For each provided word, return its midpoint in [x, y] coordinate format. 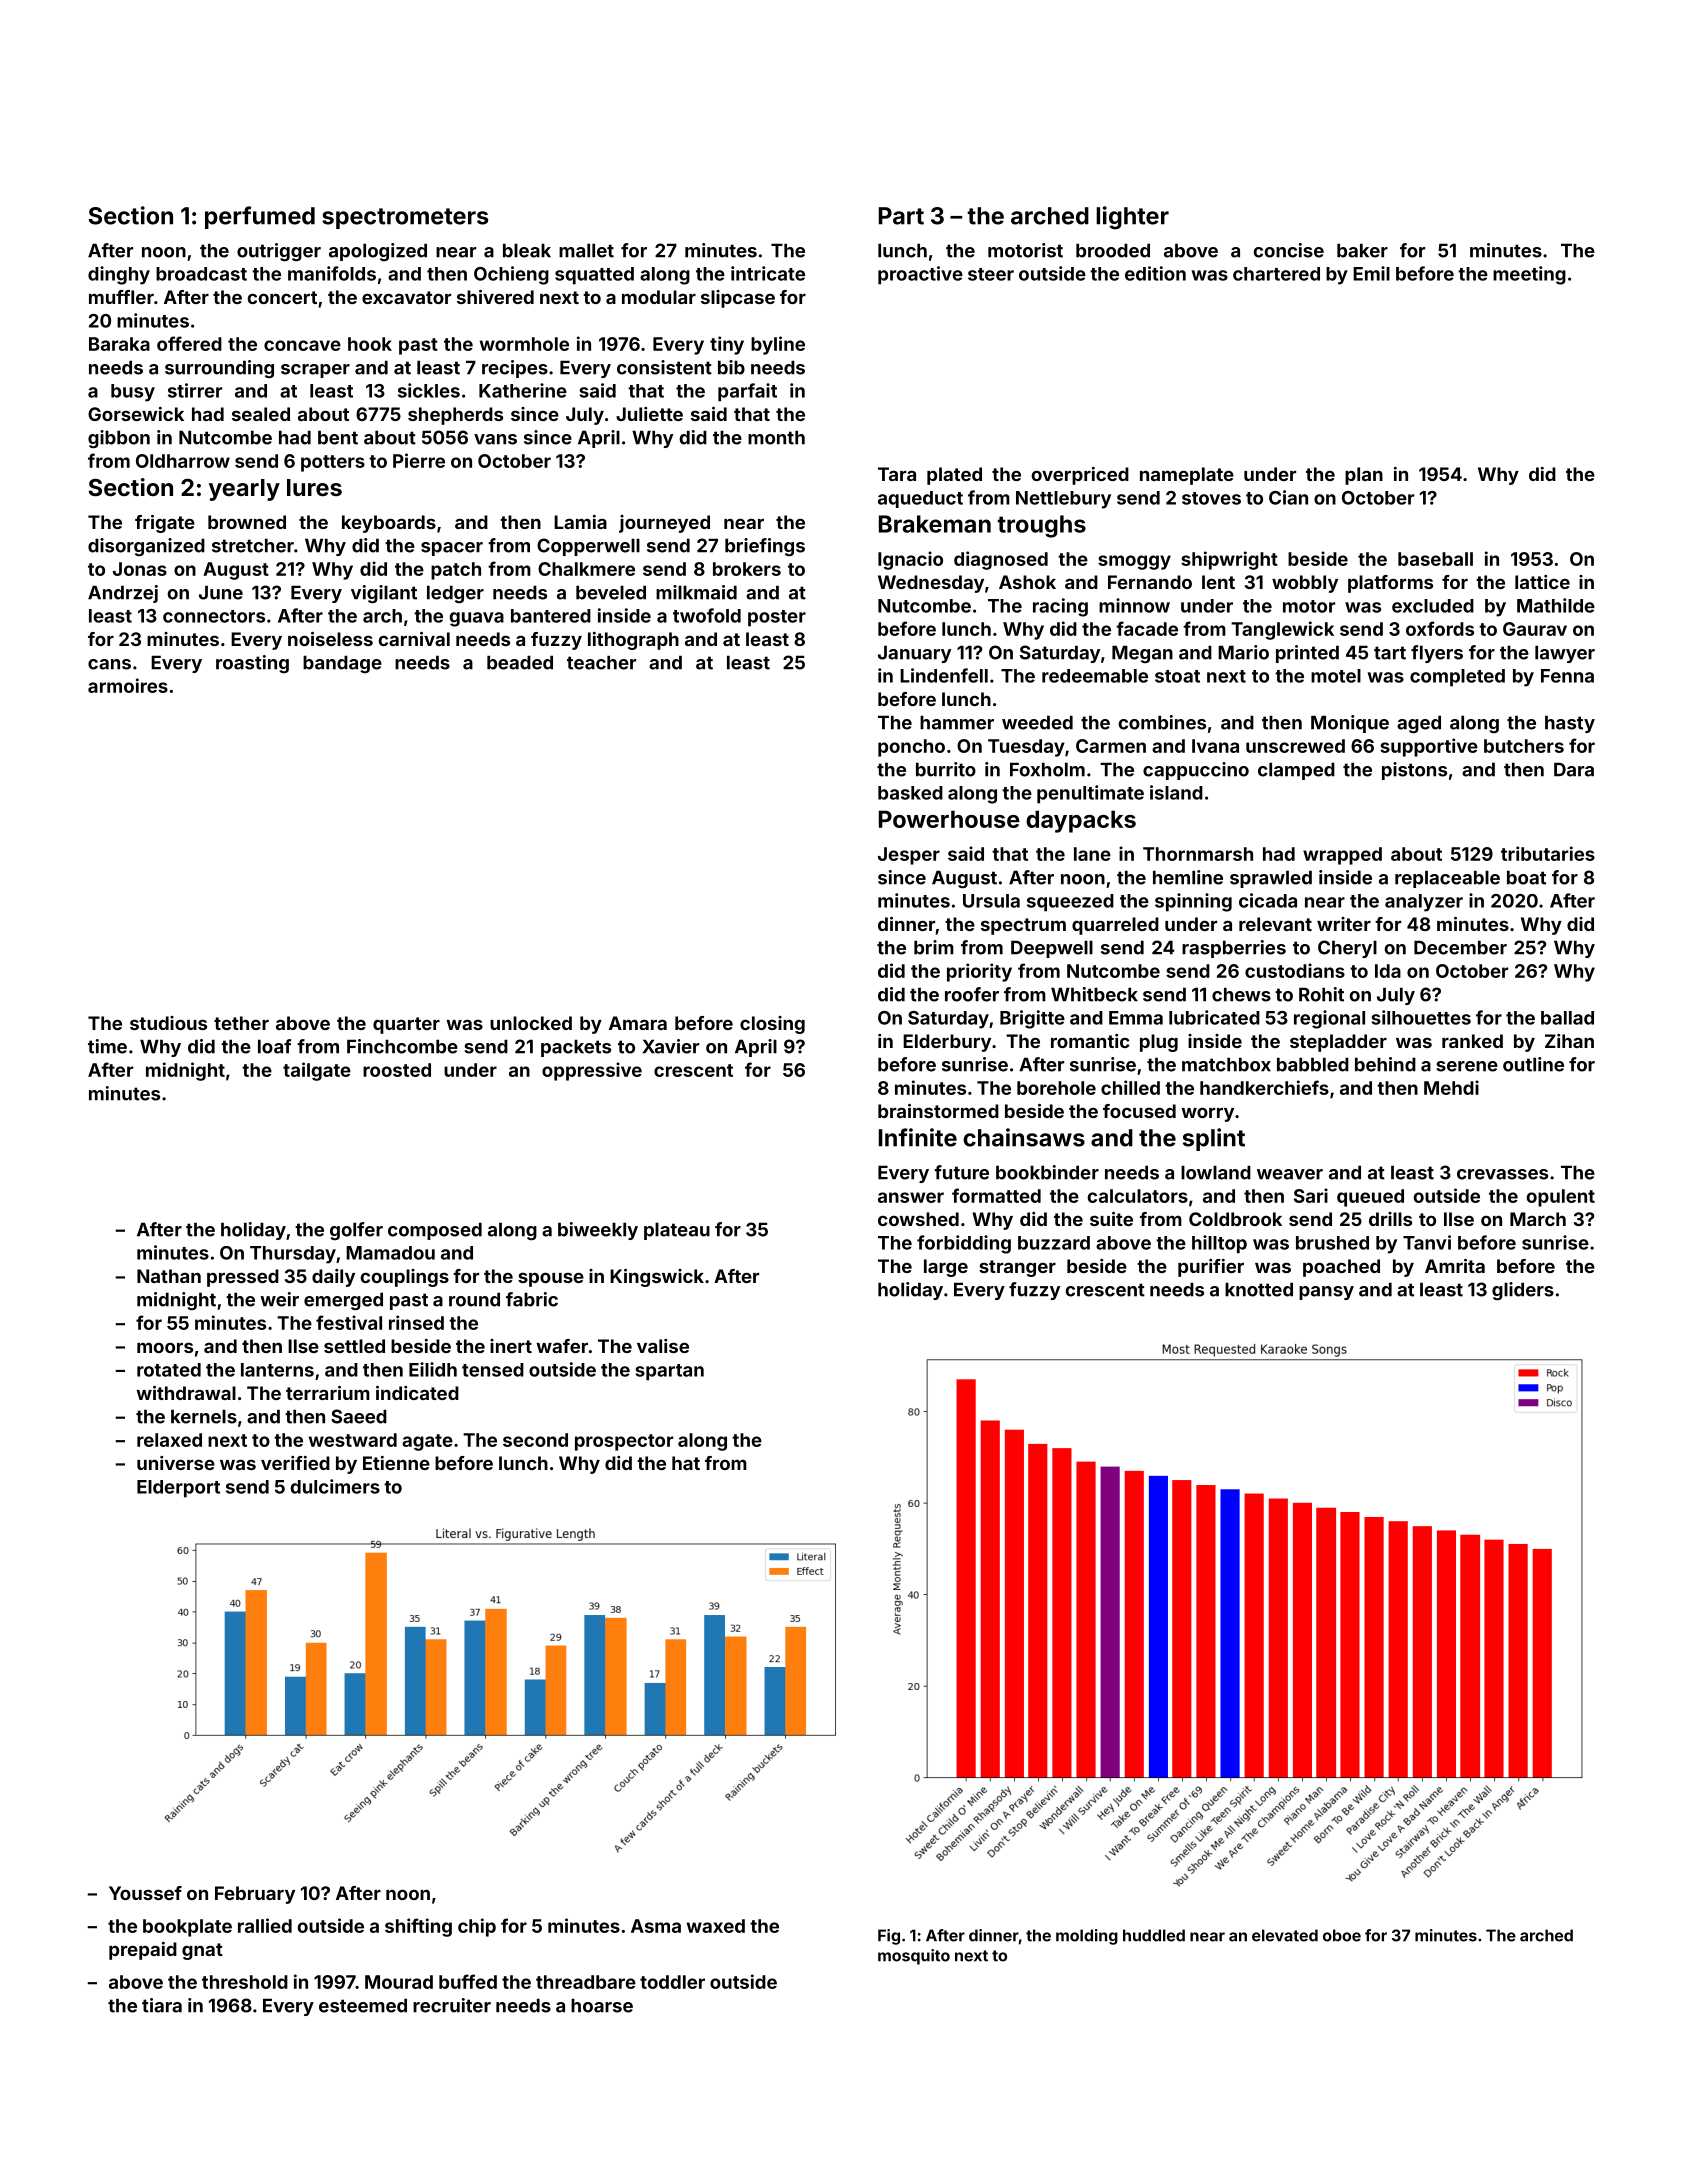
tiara [162, 2005]
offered [189, 343]
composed [435, 1231]
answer [911, 1197]
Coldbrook [1235, 1219]
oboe [1342, 1935]
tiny [727, 345]
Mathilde [1556, 605]
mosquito [914, 1957]
